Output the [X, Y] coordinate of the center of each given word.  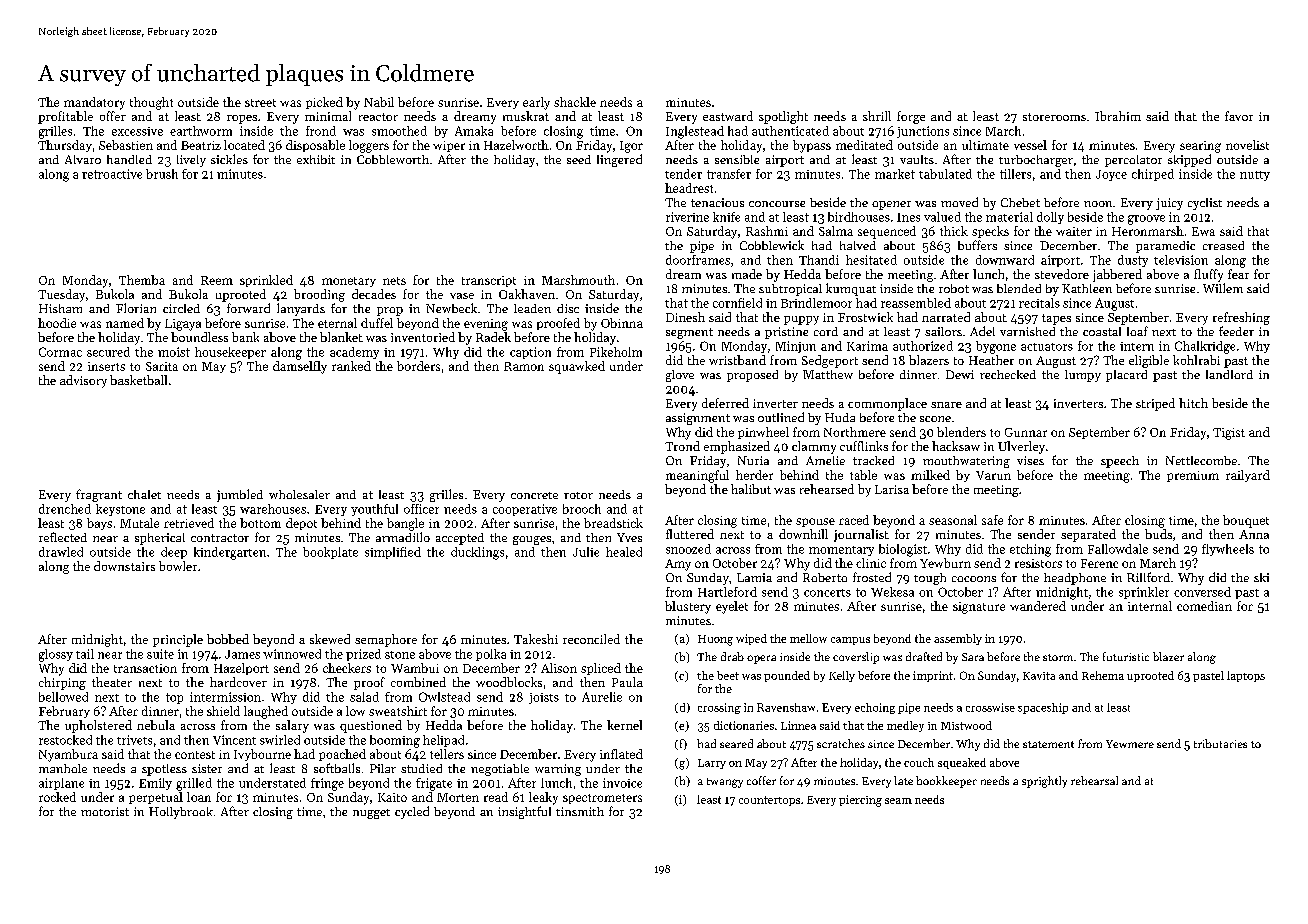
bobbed [228, 639]
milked [930, 475]
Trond [682, 446]
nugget [371, 814]
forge [911, 117]
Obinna [622, 323]
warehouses [273, 509]
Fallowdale [1118, 549]
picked [324, 103]
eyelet [732, 607]
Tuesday [61, 295]
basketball [138, 380]
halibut [751, 489]
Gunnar [1026, 432]
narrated [946, 317]
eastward [728, 116]
